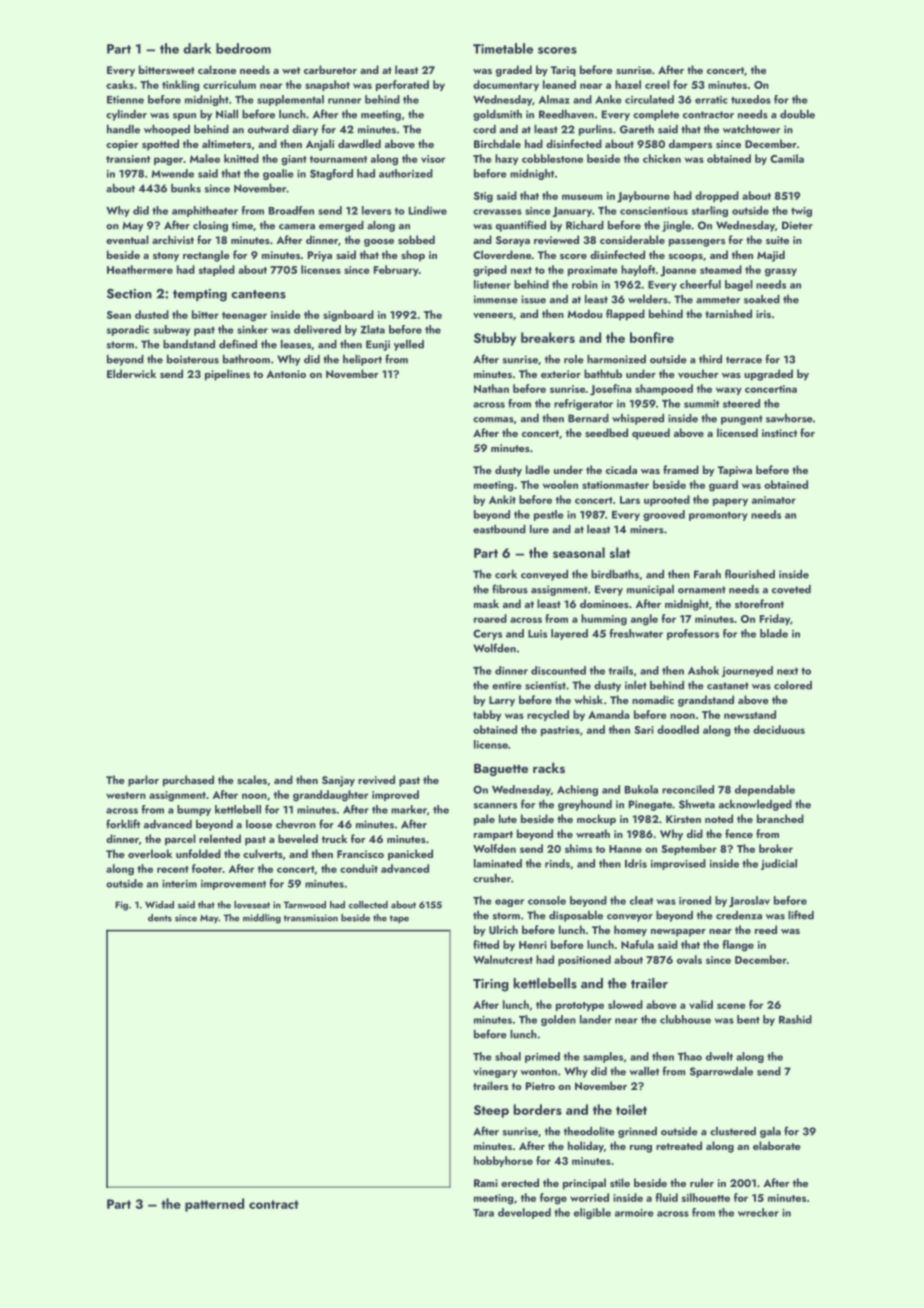 The height and width of the document is (1308, 924). What do you see at coordinates (492, 878) in the document?
I see `crusher` at bounding box center [492, 878].
